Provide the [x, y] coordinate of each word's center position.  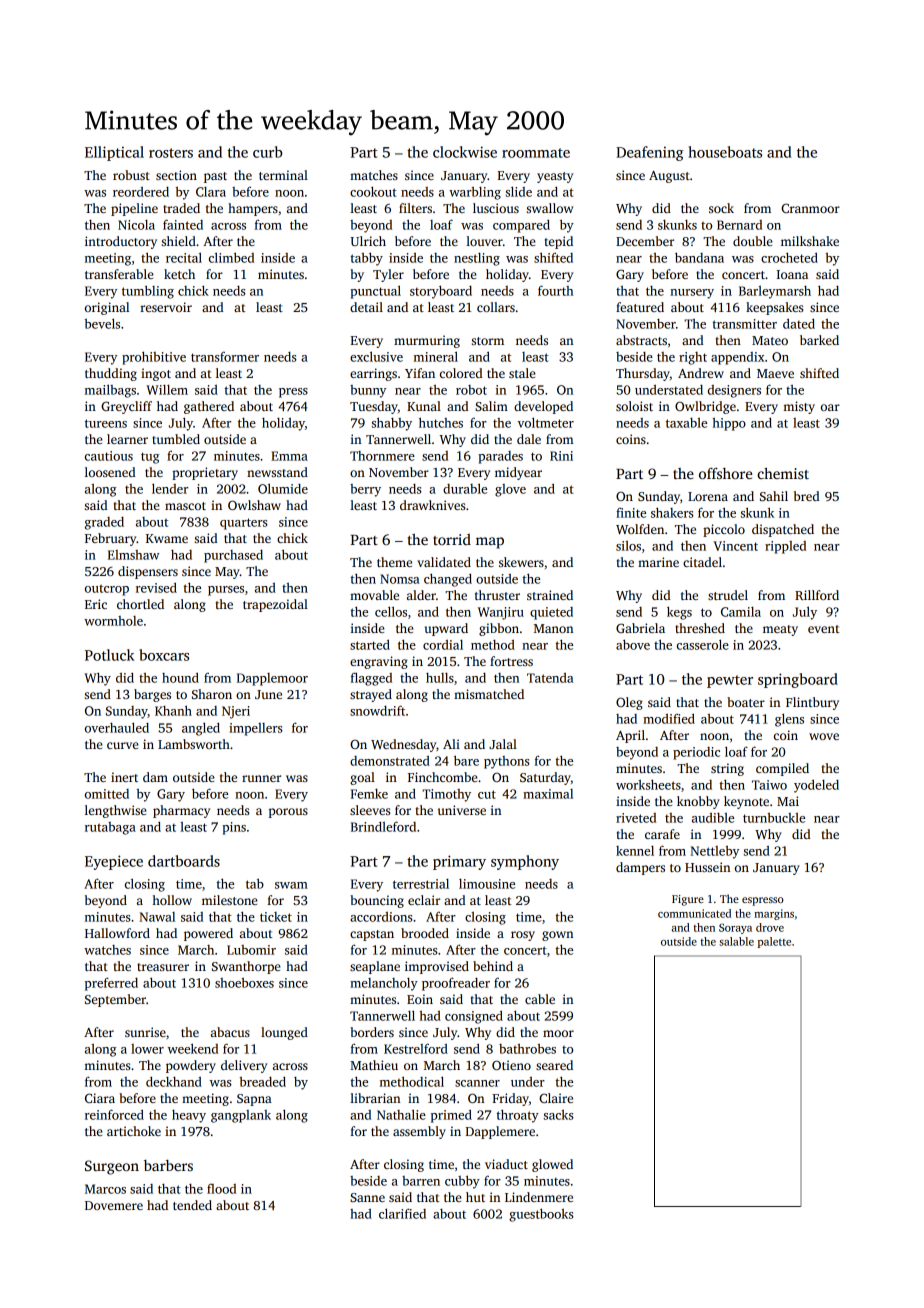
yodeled [816, 786]
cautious [109, 456]
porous [288, 813]
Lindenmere [539, 1197]
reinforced [114, 1114]
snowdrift [377, 710]
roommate [536, 153]
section [176, 175]
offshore [725, 473]
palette [774, 942]
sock [721, 208]
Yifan [420, 373]
